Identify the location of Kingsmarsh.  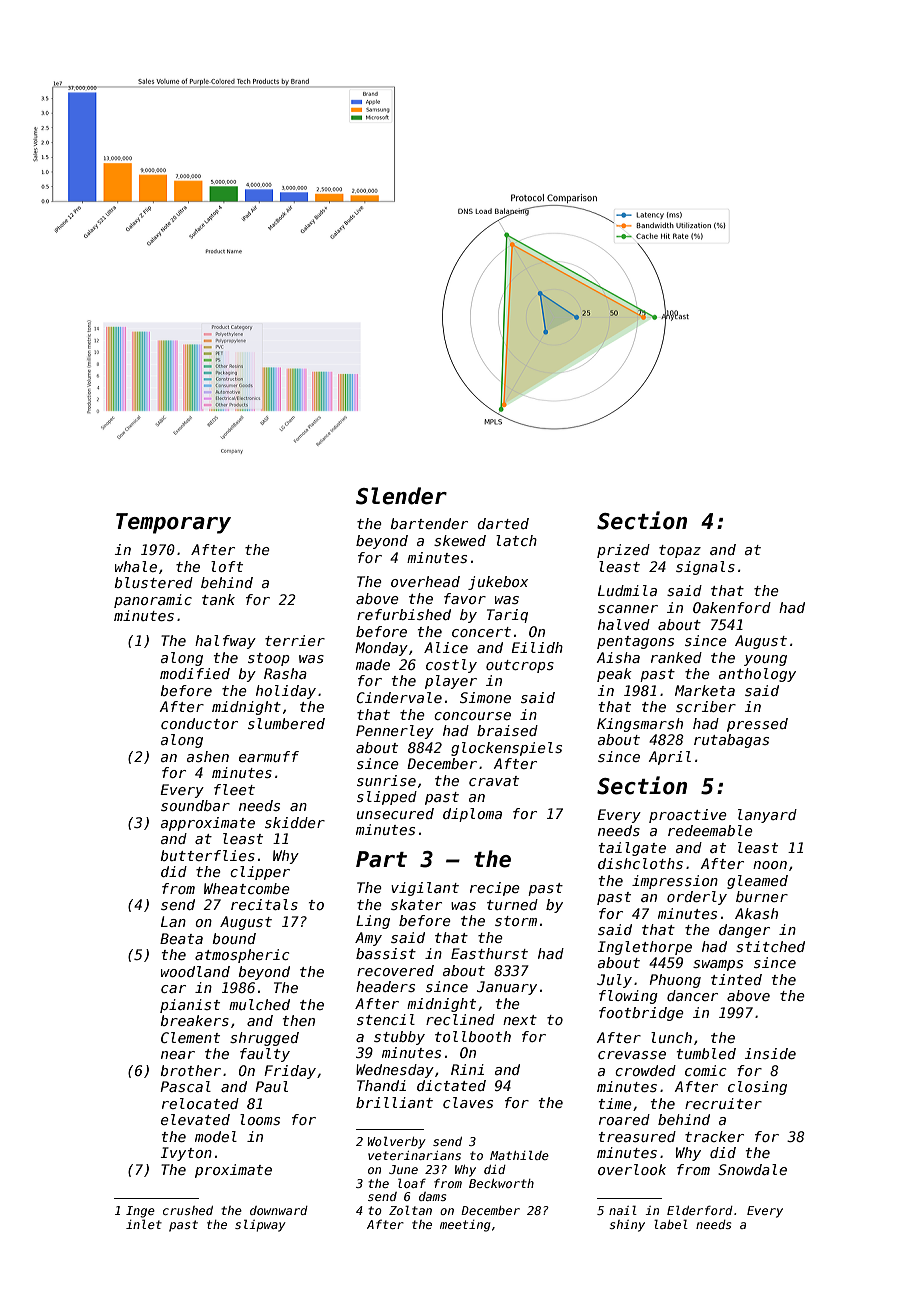
(640, 725).
